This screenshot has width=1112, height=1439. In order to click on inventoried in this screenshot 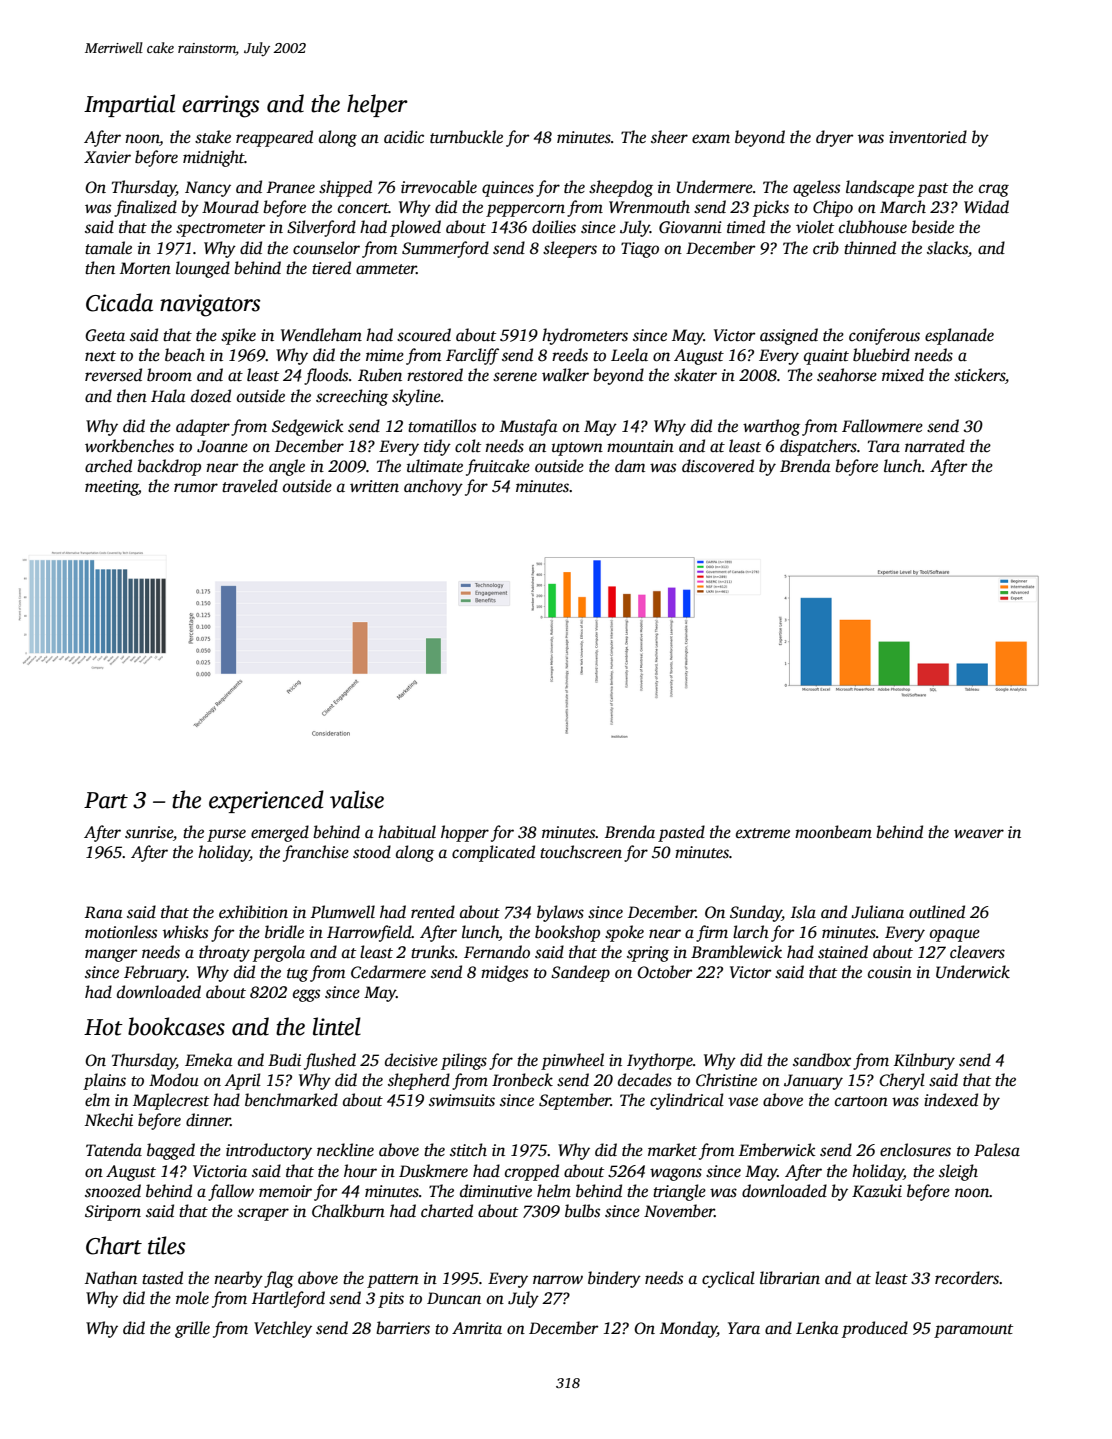, I will do `click(928, 137)`.
